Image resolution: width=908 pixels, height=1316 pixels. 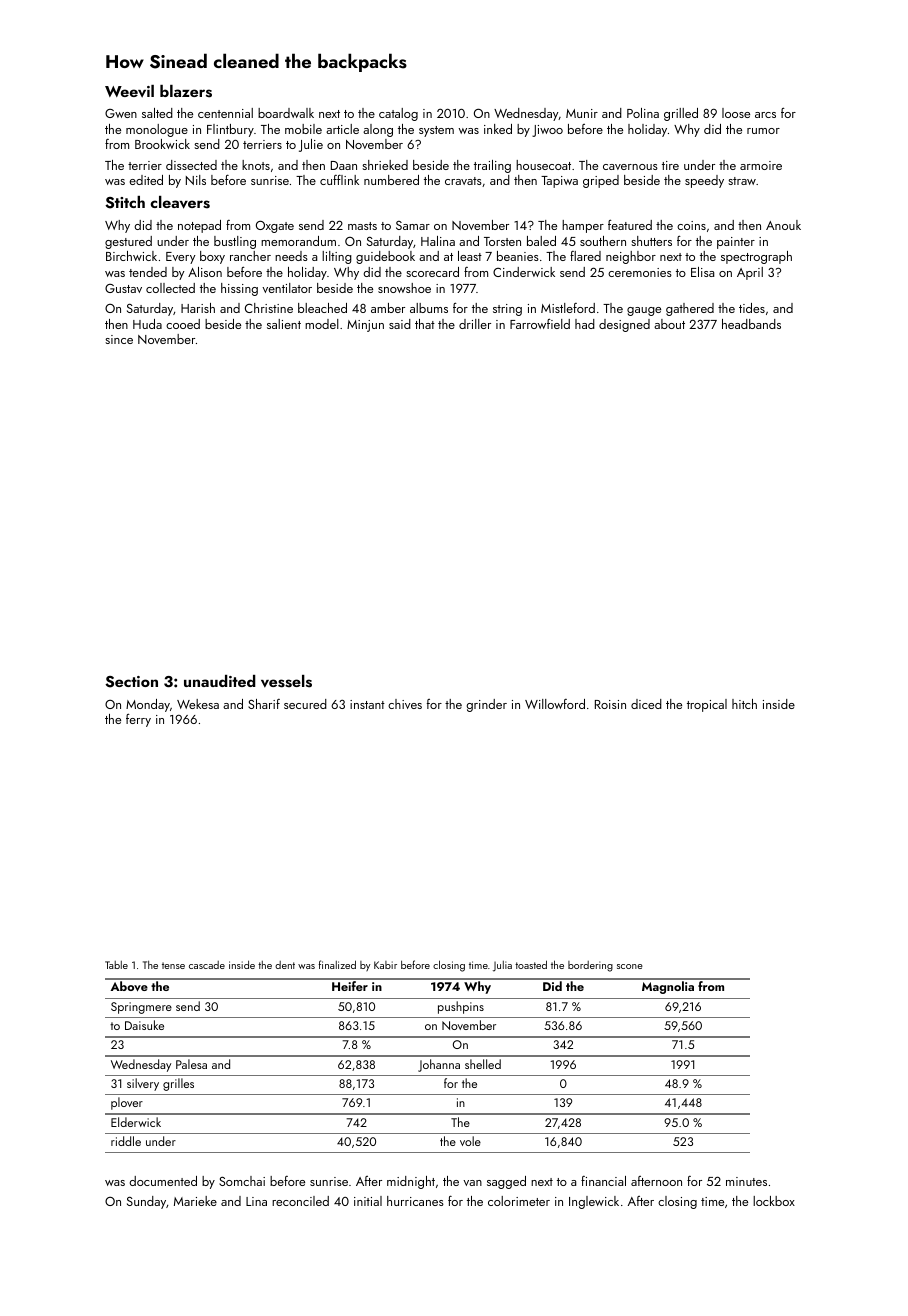 What do you see at coordinates (707, 705) in the image?
I see `tropical` at bounding box center [707, 705].
